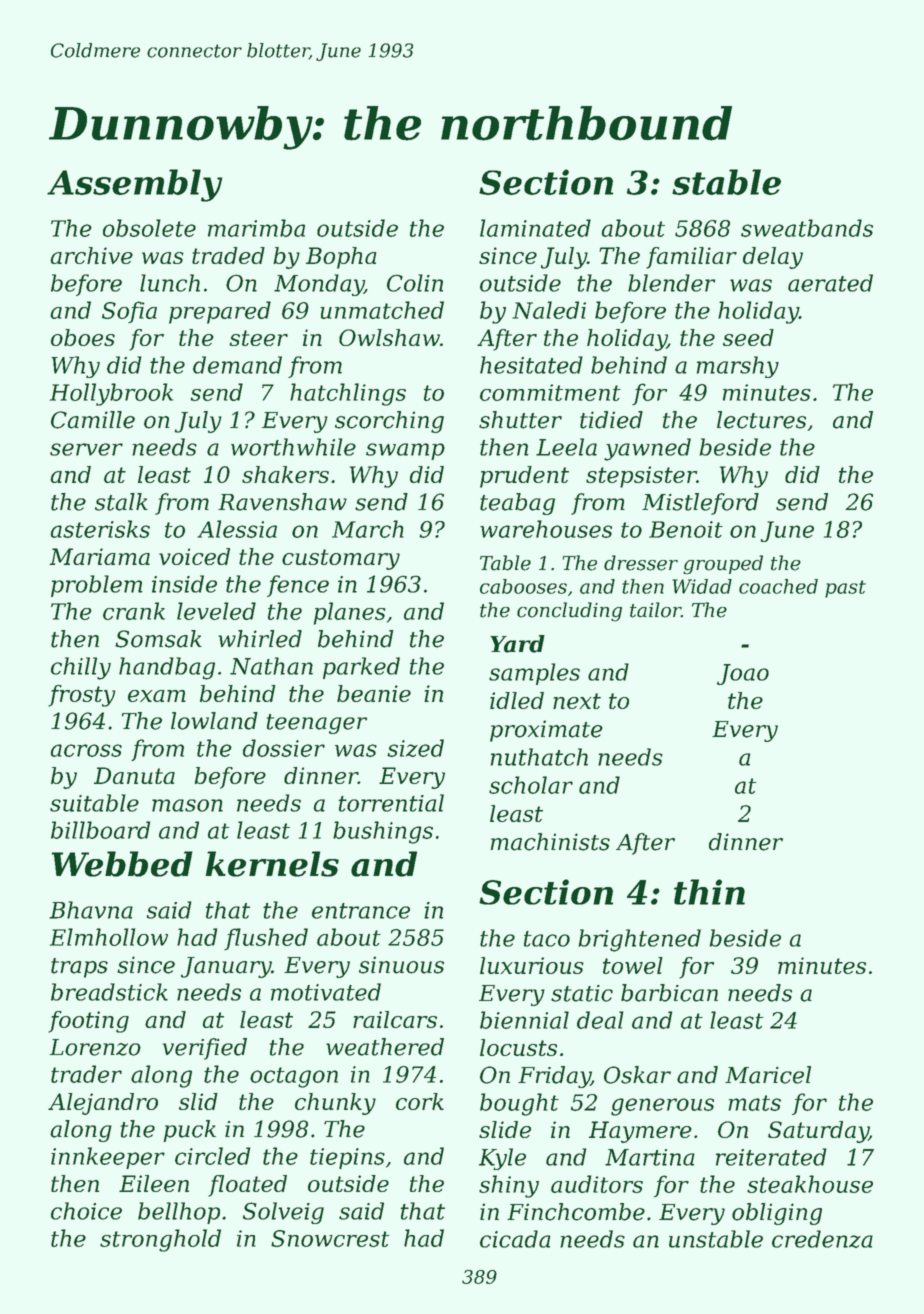  I want to click on scholar, so click(531, 785).
